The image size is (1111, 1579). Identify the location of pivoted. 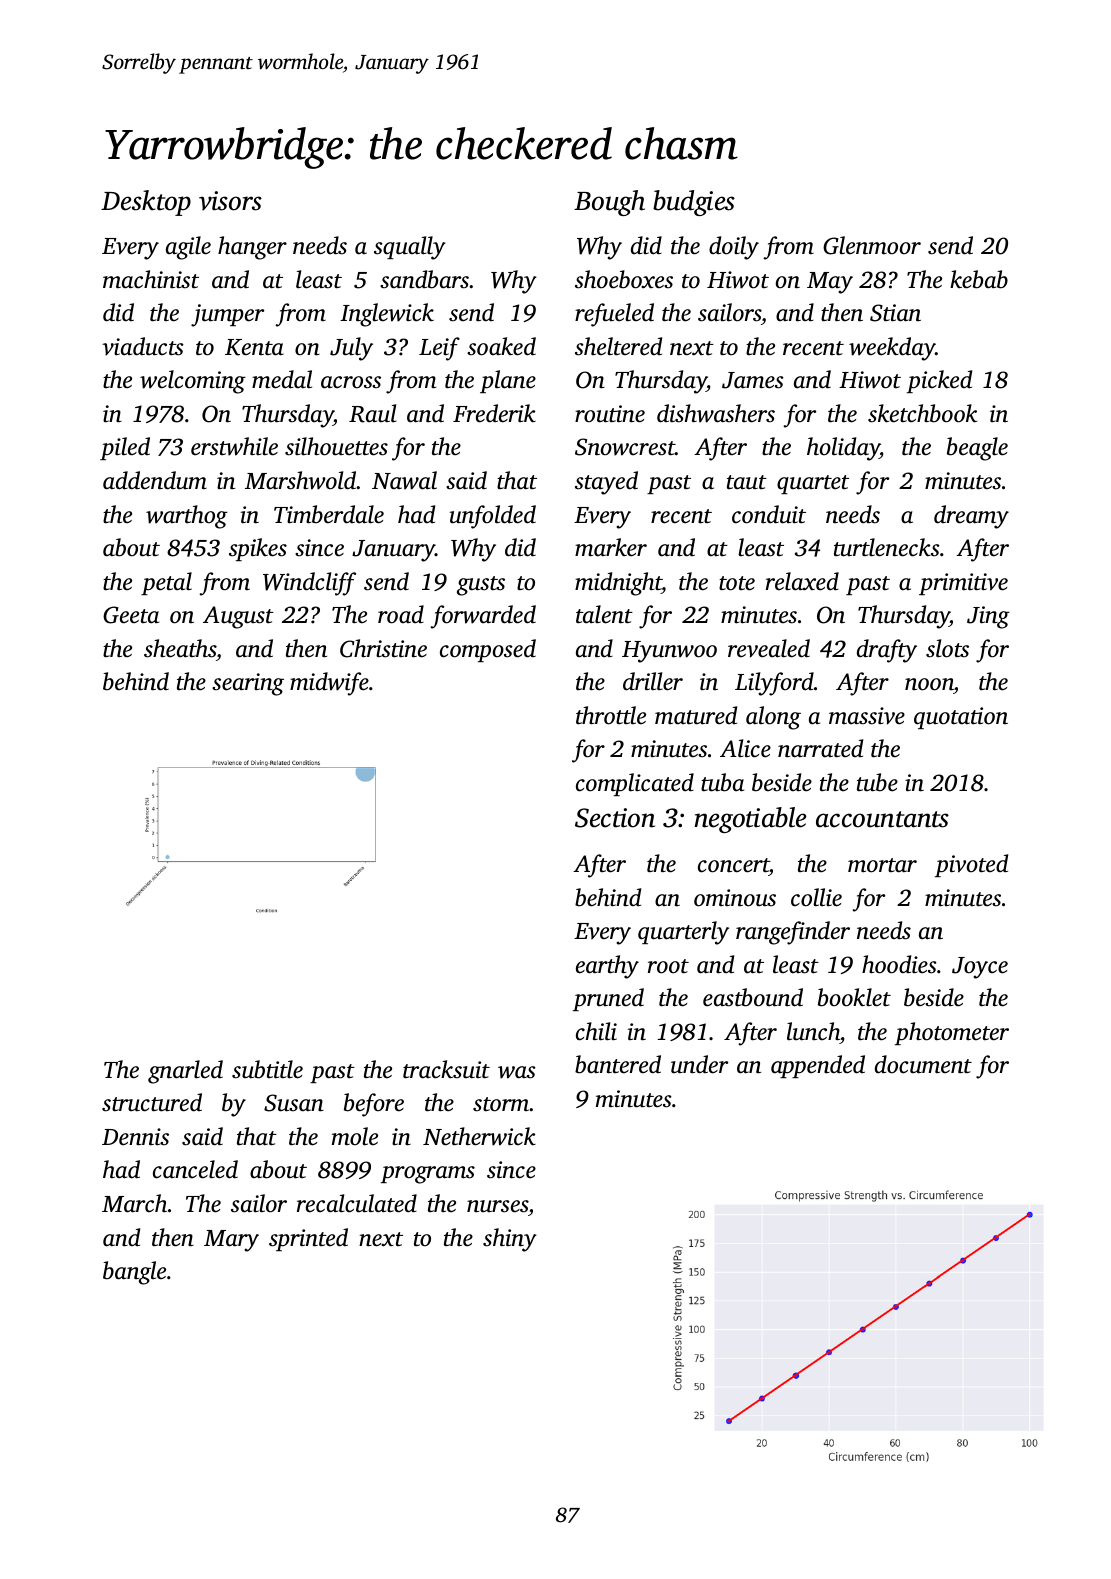
(971, 865).
